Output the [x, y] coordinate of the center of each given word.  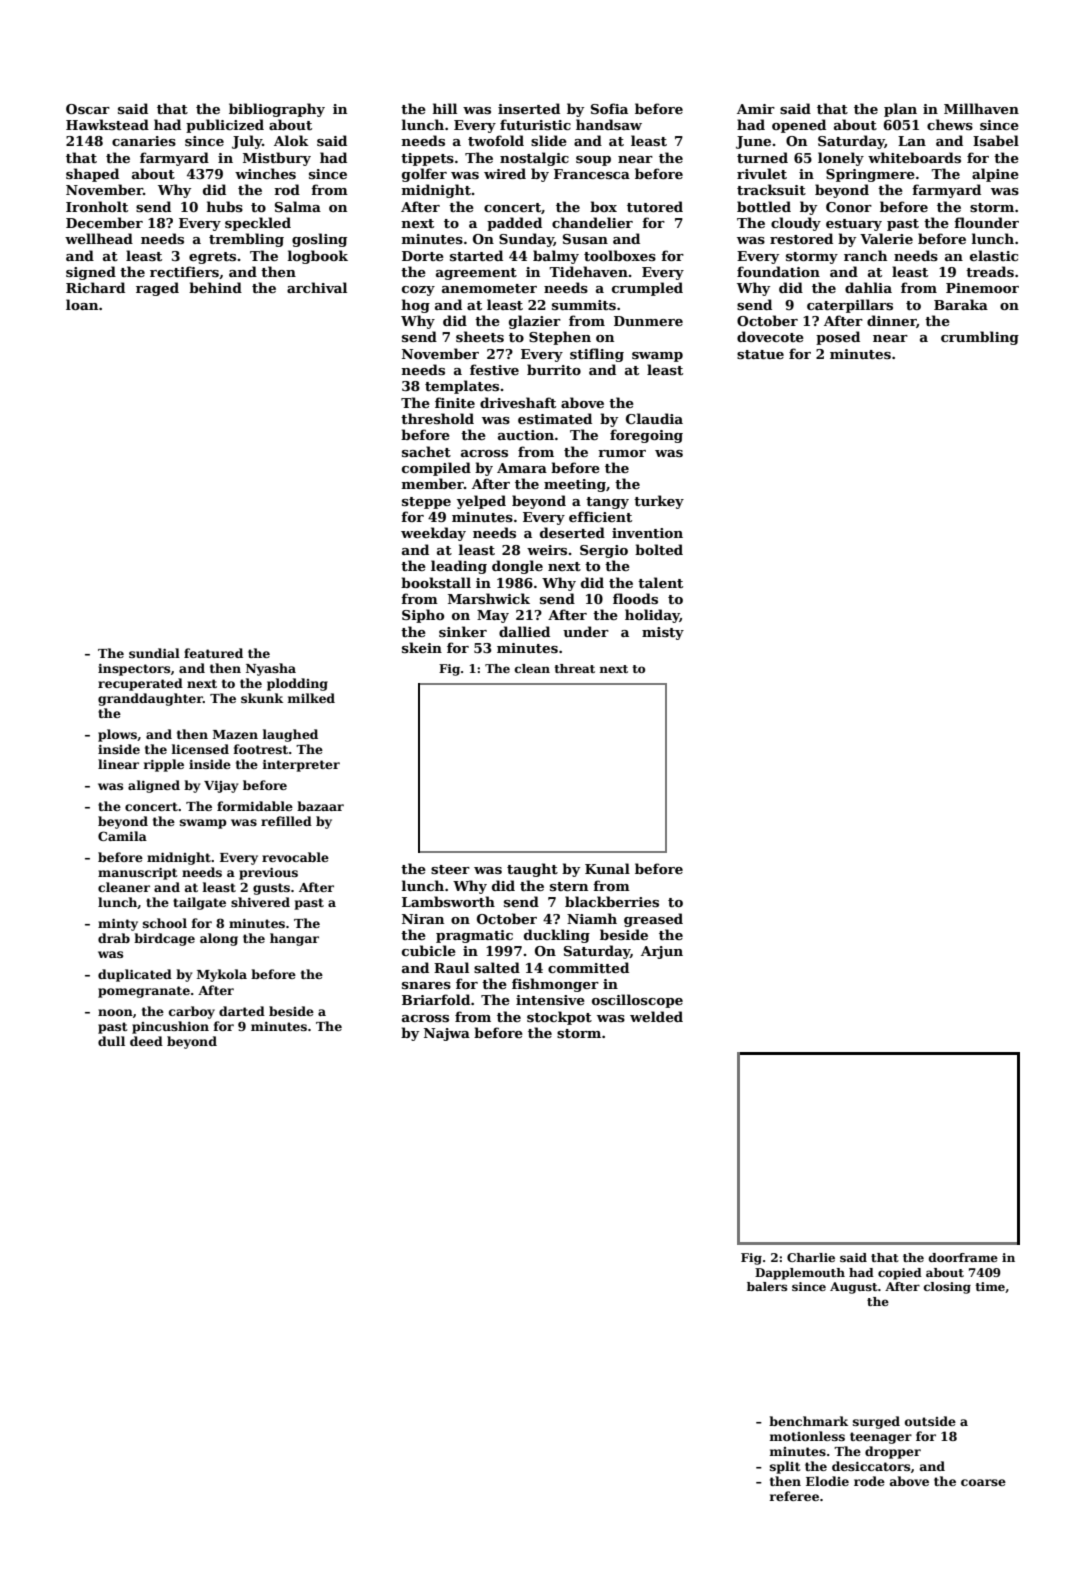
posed [838, 338]
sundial [154, 653]
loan [82, 304]
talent [660, 582]
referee [794, 1496]
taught [532, 870]
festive [494, 369]
